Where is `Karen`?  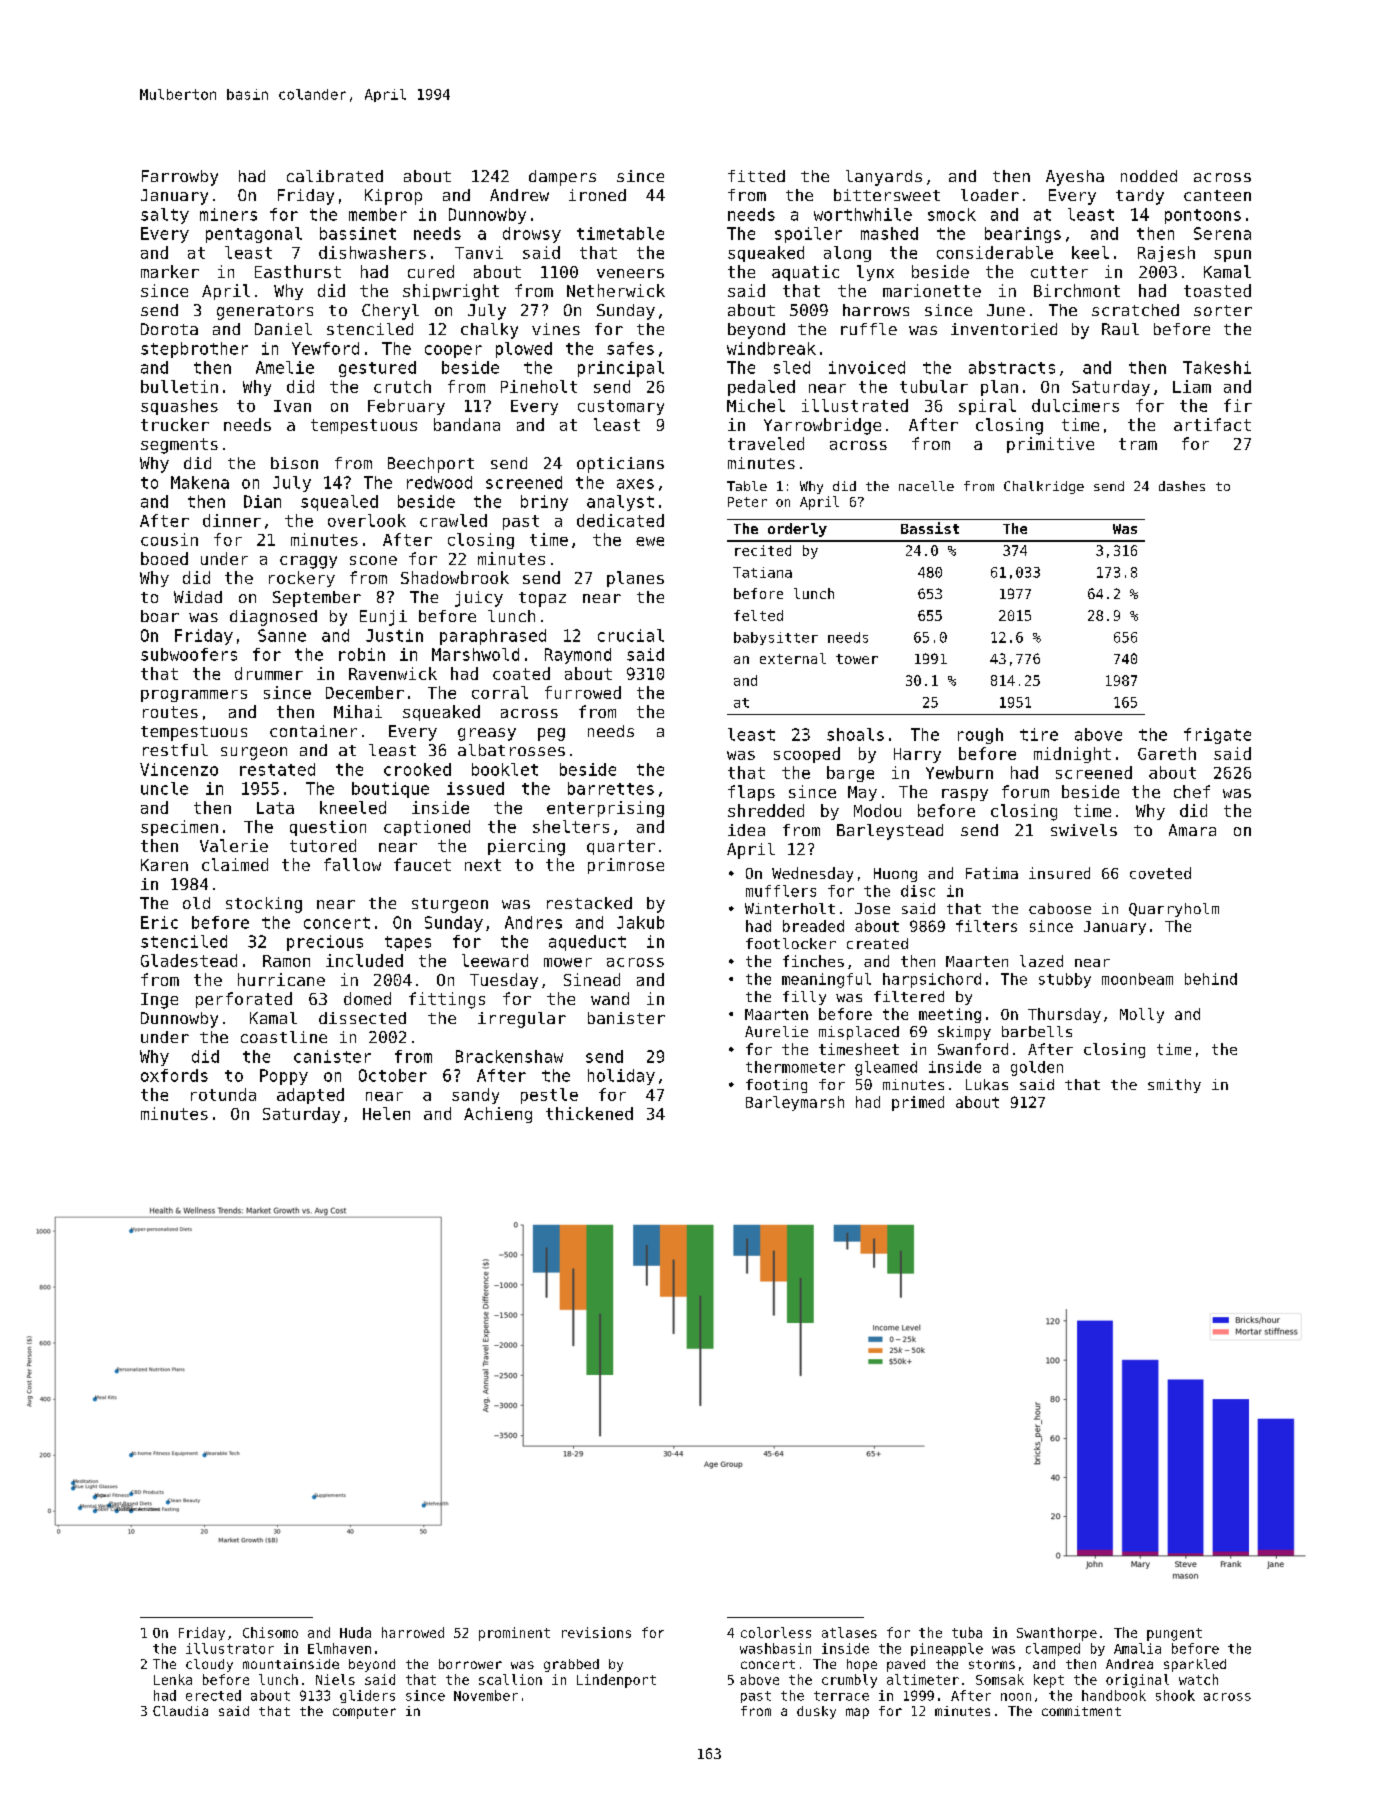 Karen is located at coordinates (164, 865).
